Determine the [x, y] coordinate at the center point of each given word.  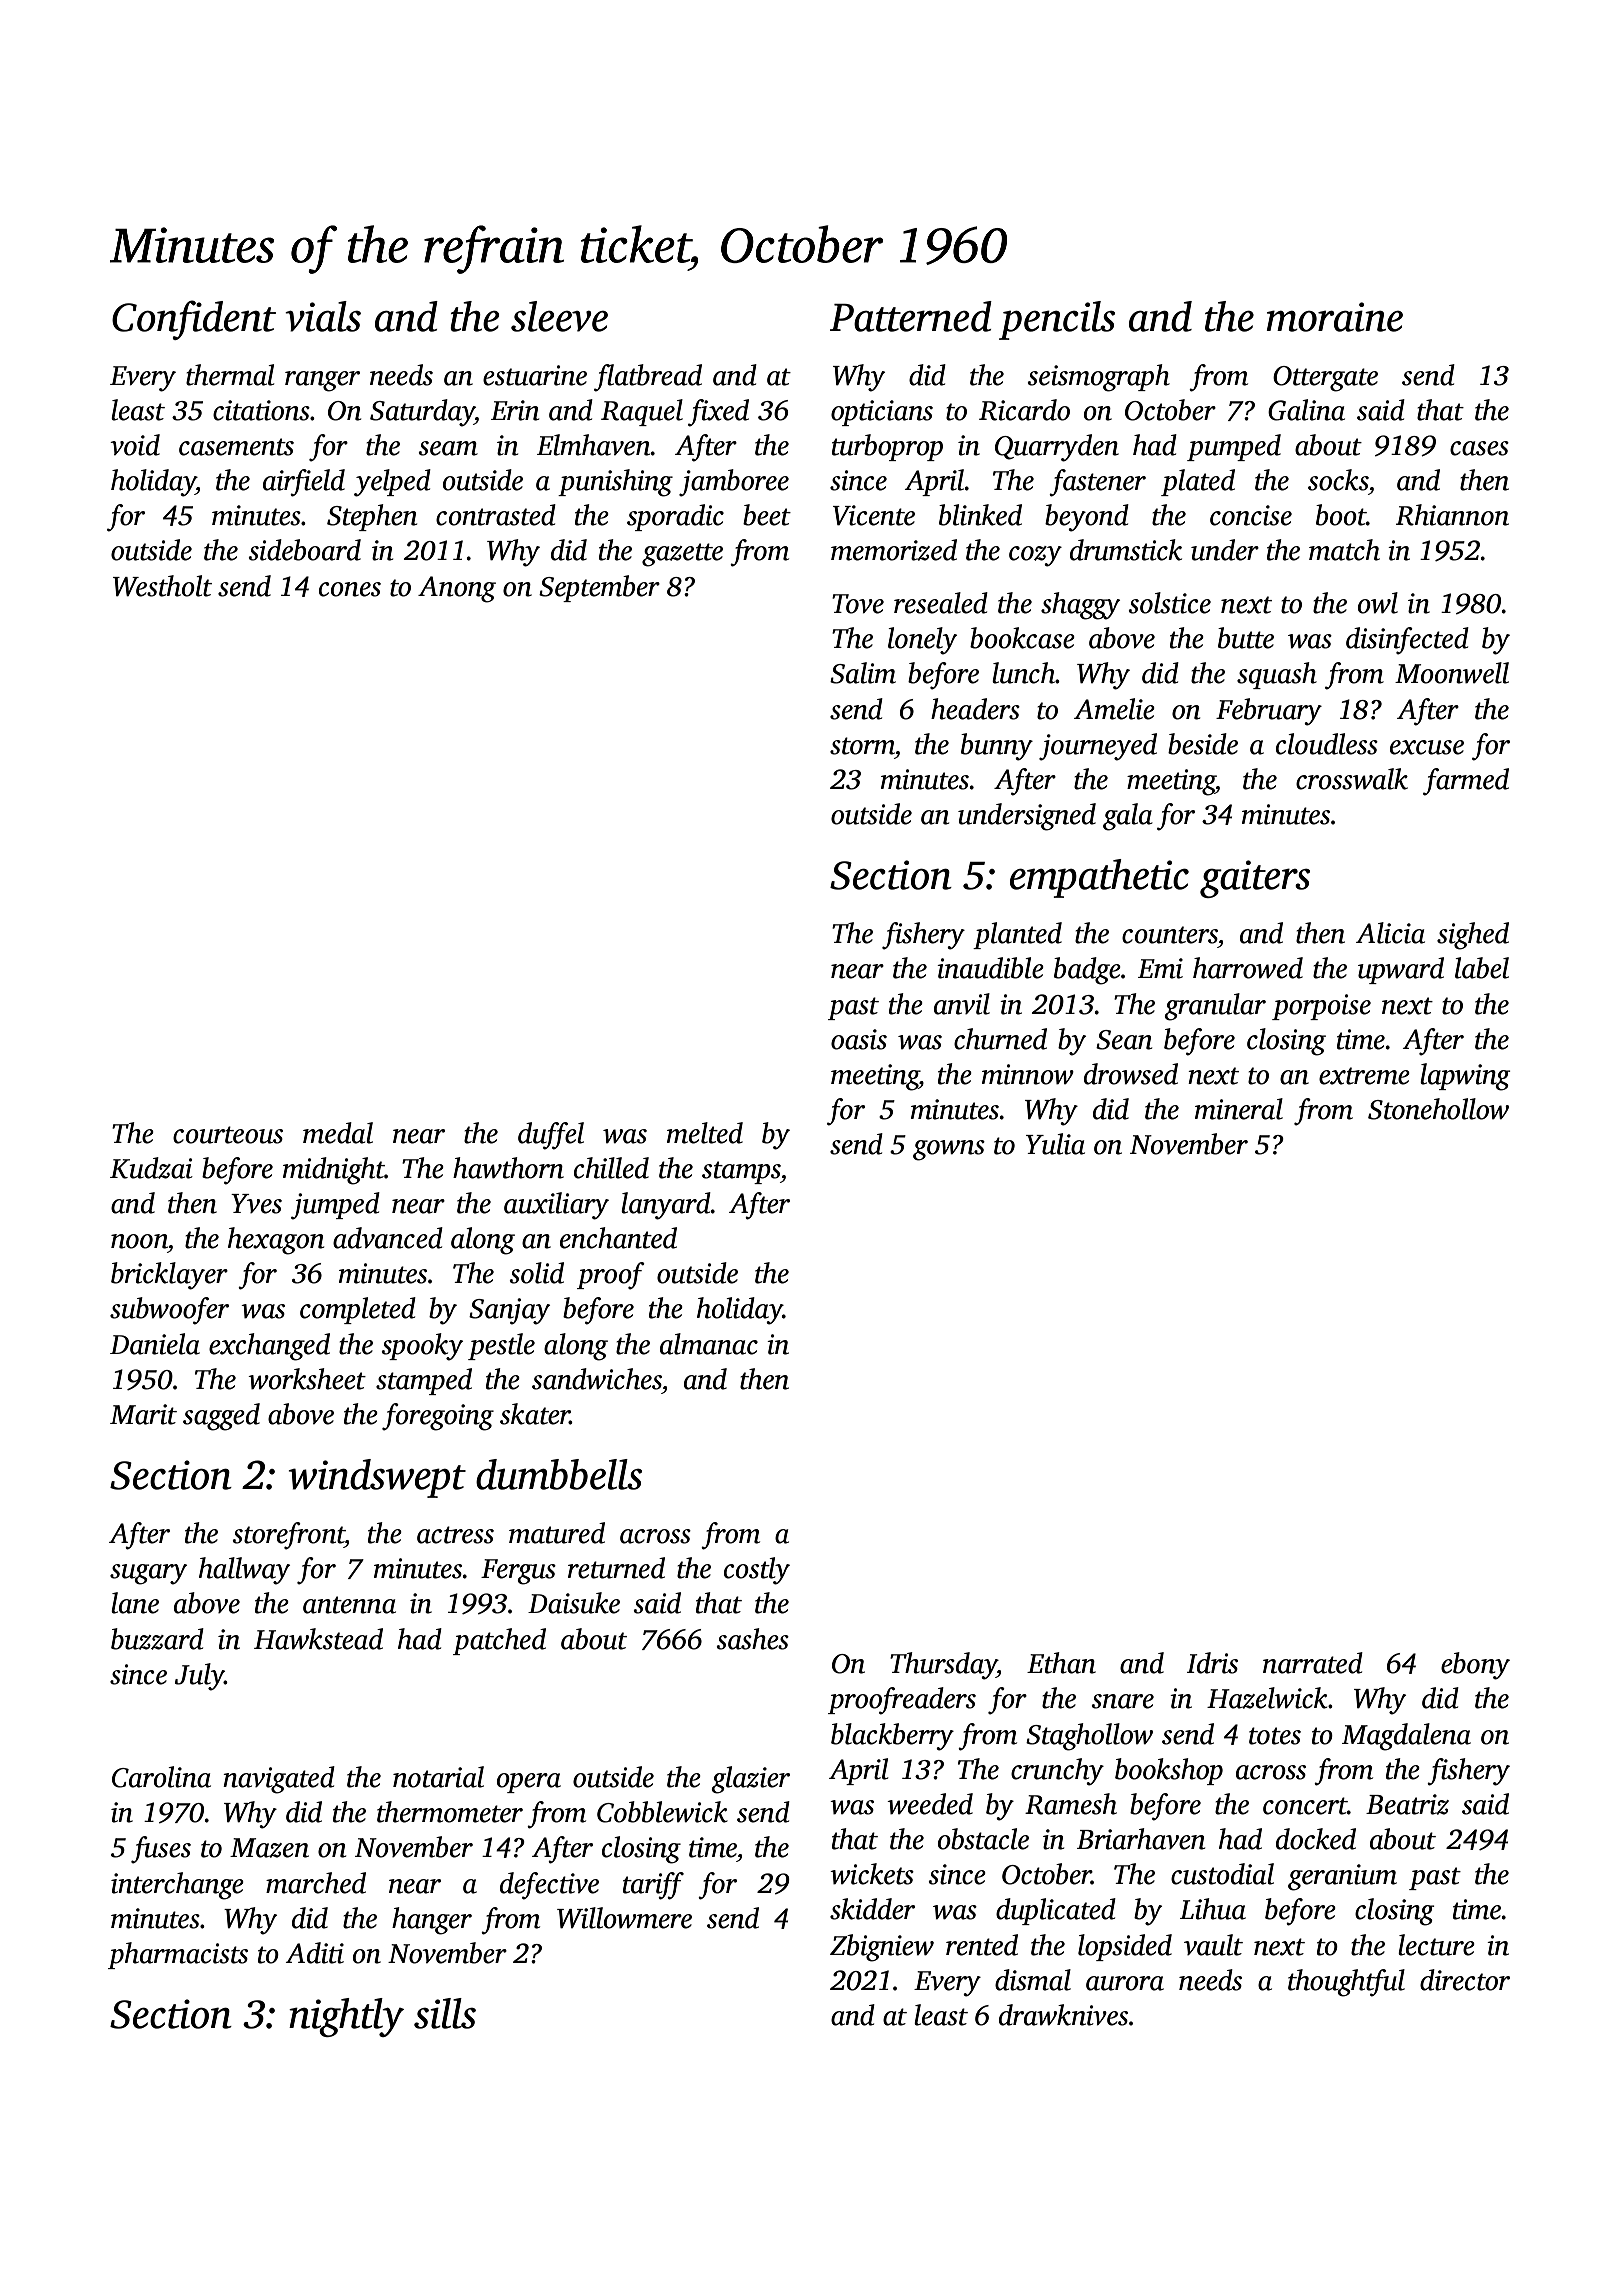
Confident [194, 320]
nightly [346, 2017]
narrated [1313, 1663]
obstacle [983, 1839]
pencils [1057, 320]
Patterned [911, 316]
